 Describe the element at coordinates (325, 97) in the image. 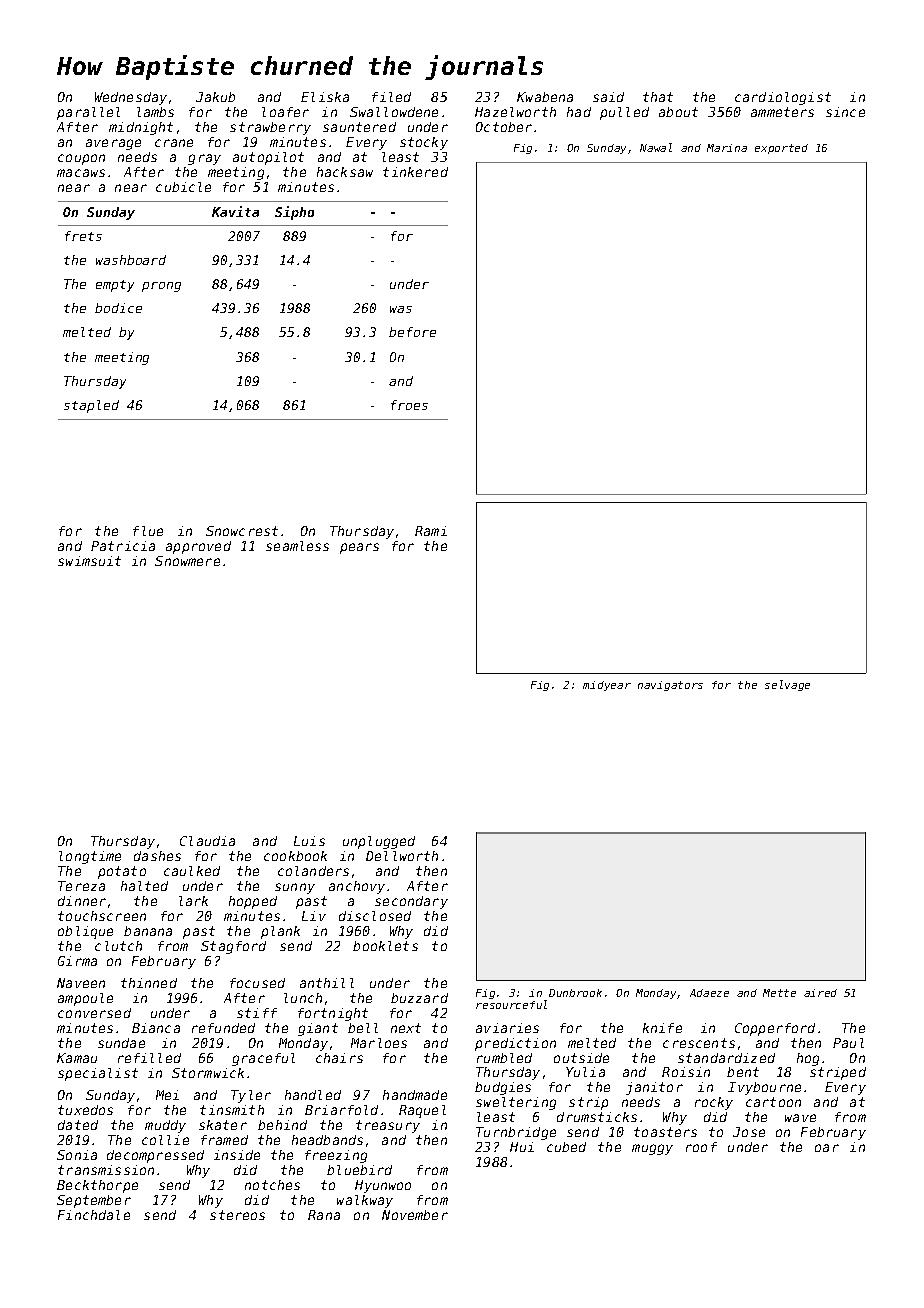

I see `Eliska` at that location.
